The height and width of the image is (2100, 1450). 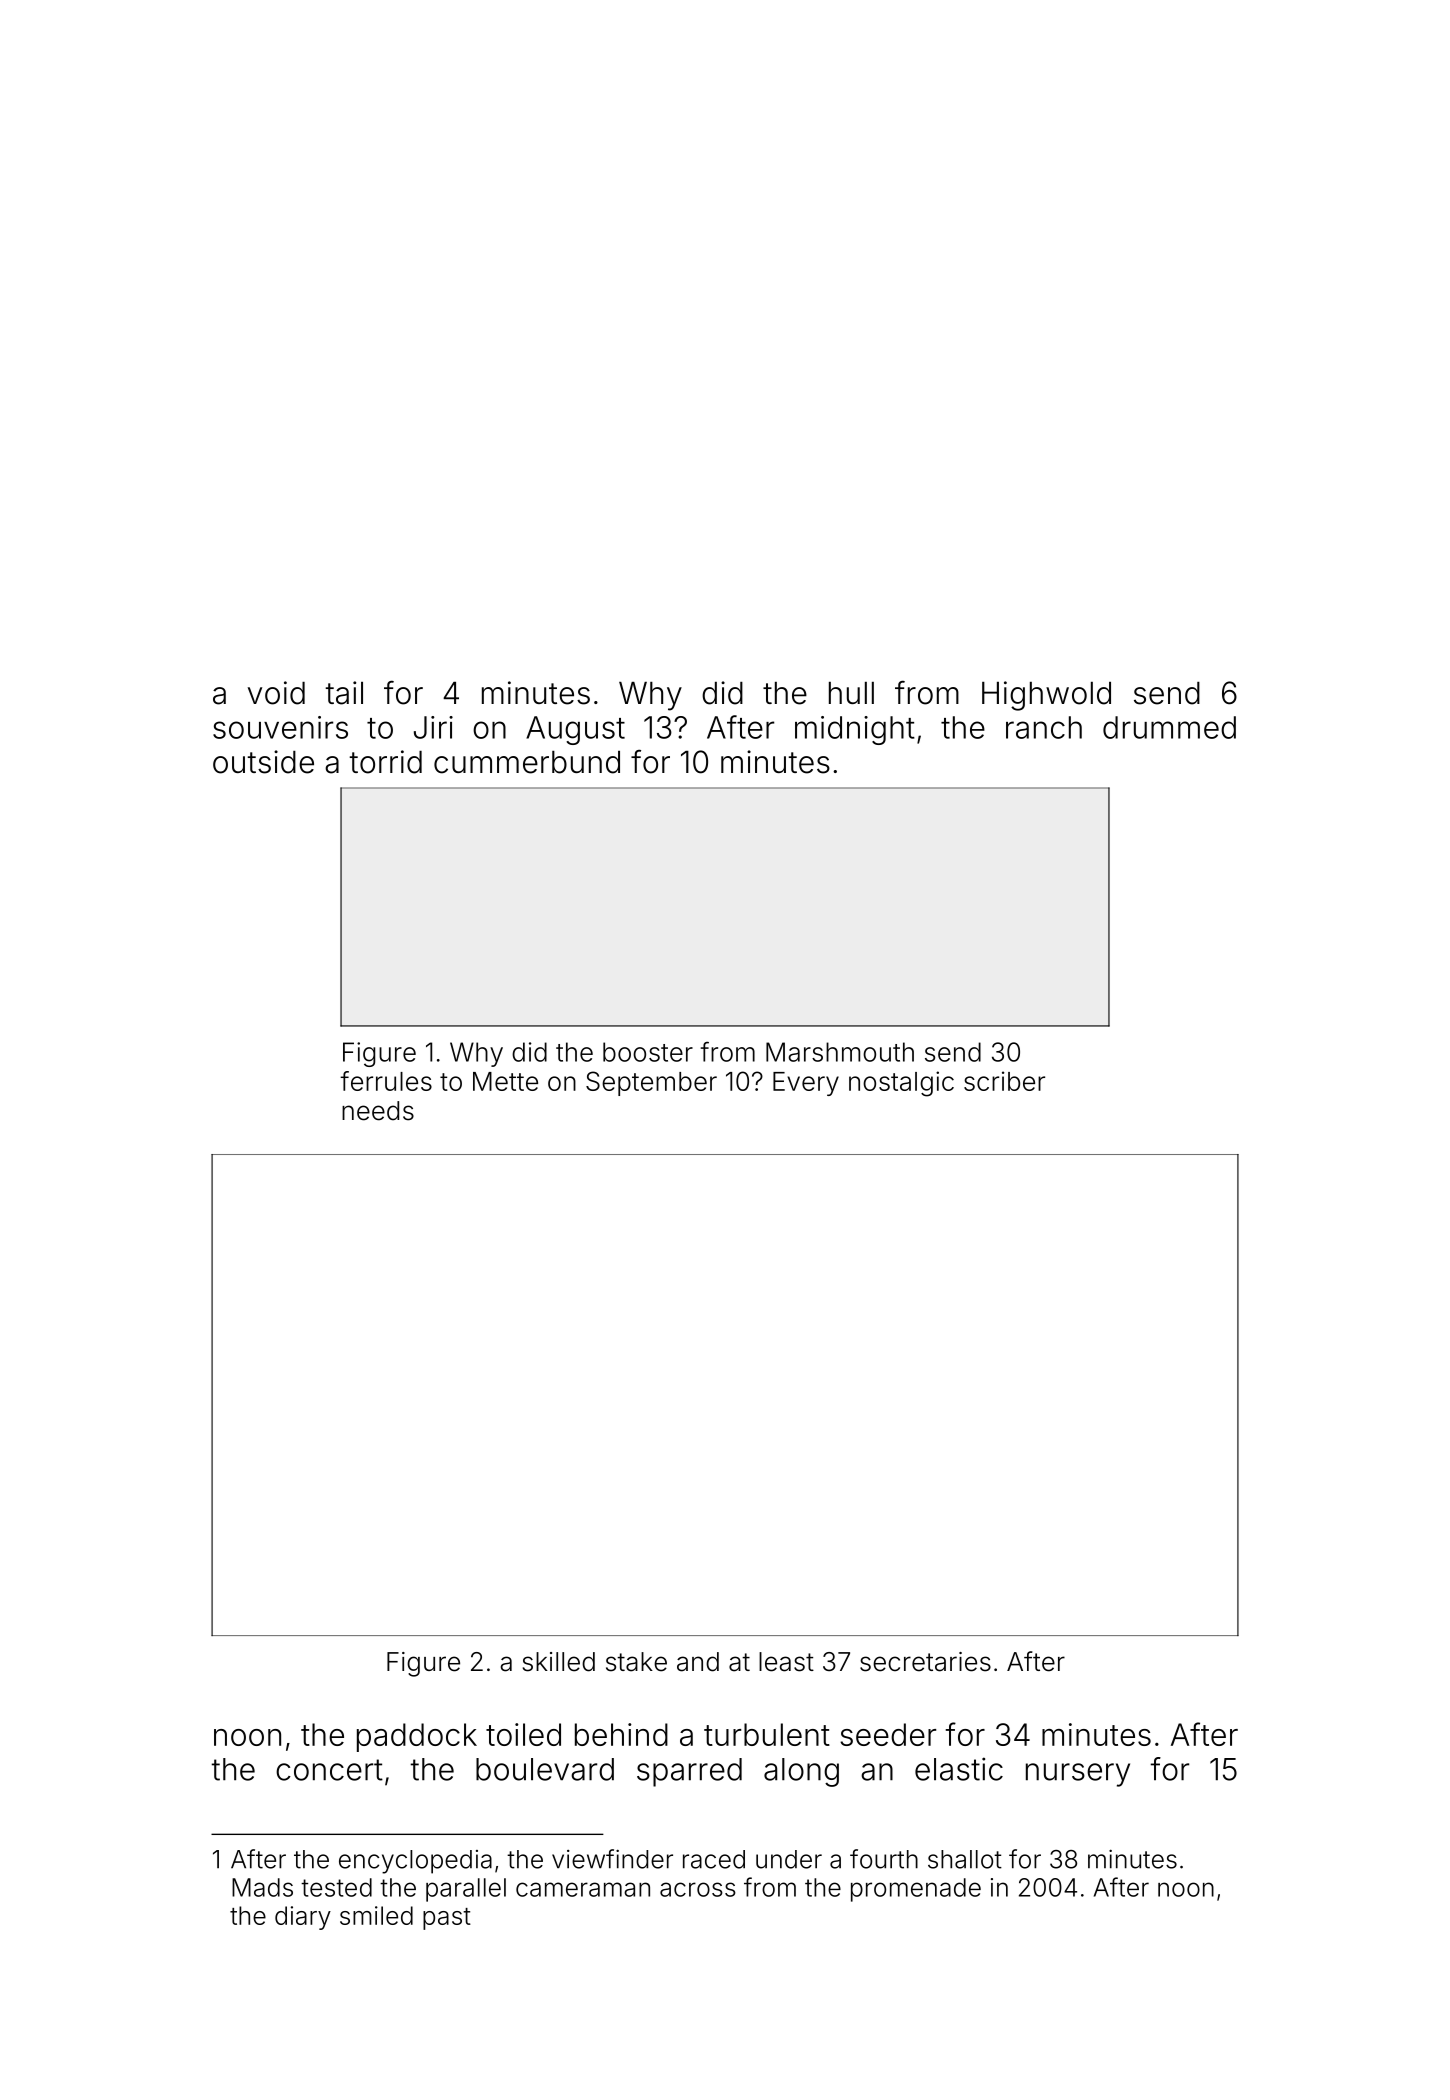 I want to click on August, so click(x=575, y=730).
